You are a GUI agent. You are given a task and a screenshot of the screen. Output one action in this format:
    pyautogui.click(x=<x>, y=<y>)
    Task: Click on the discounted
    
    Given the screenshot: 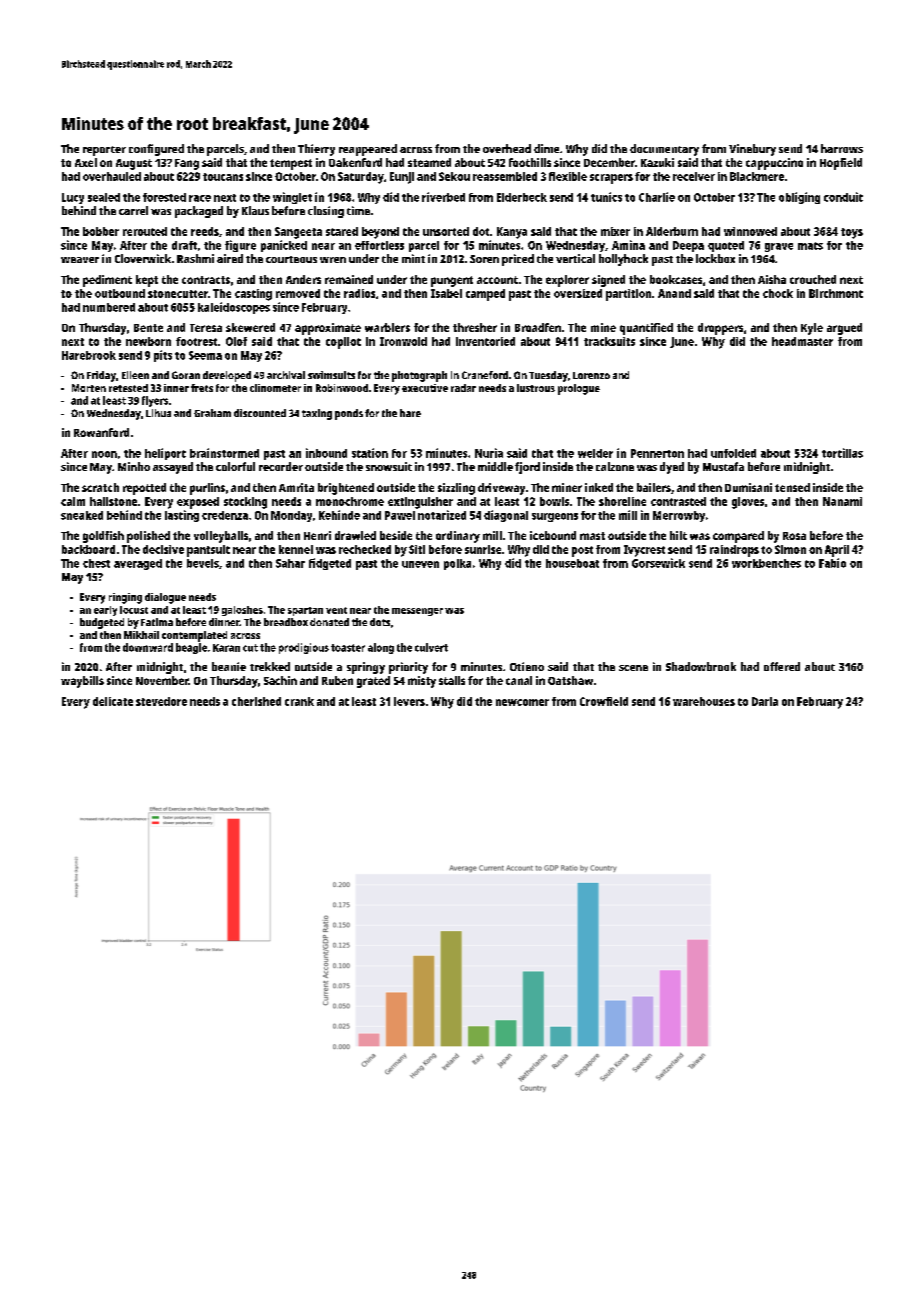 What is the action you would take?
    pyautogui.click(x=260, y=413)
